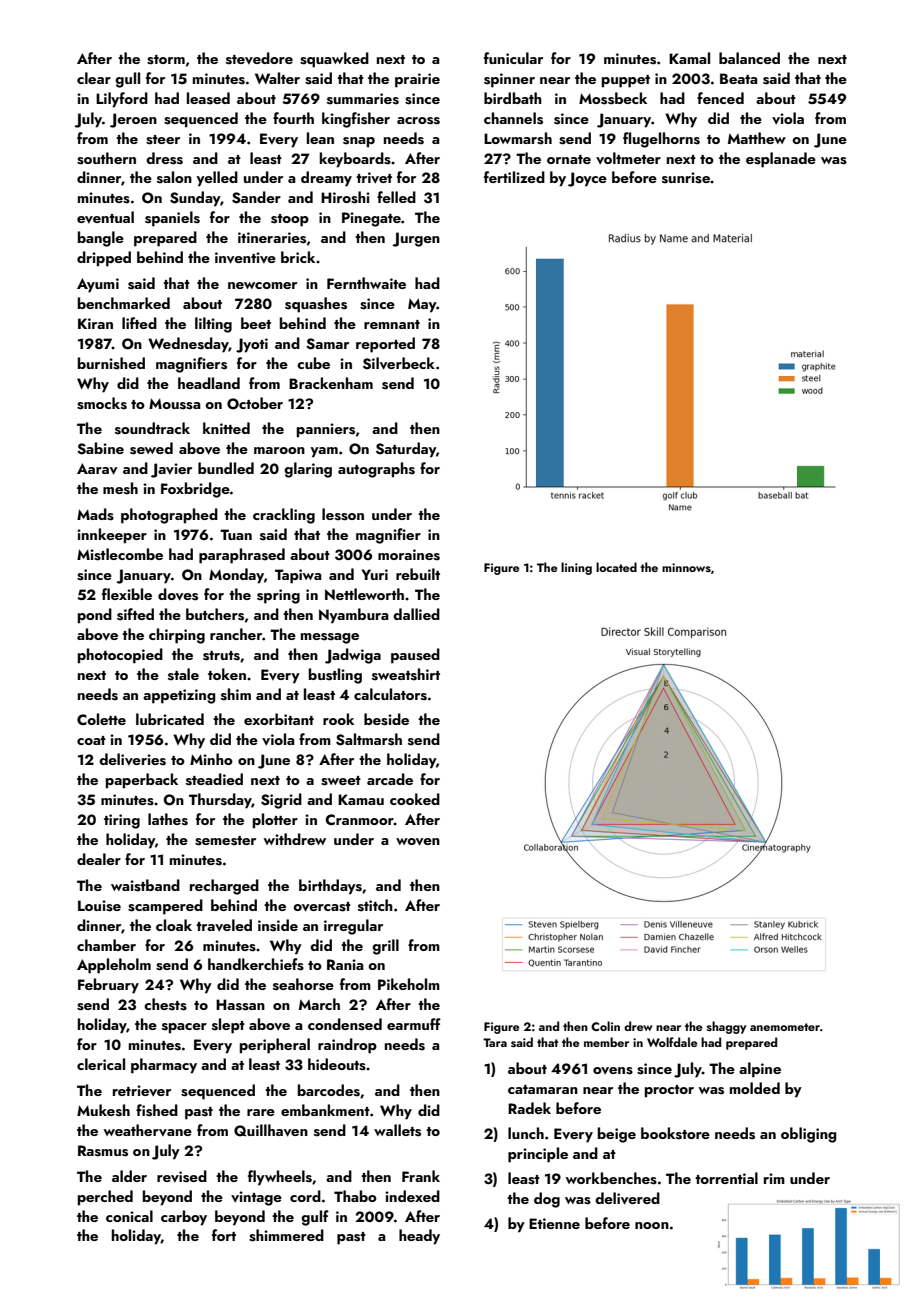  Describe the element at coordinates (749, 58) in the document. I see `balanced` at that location.
